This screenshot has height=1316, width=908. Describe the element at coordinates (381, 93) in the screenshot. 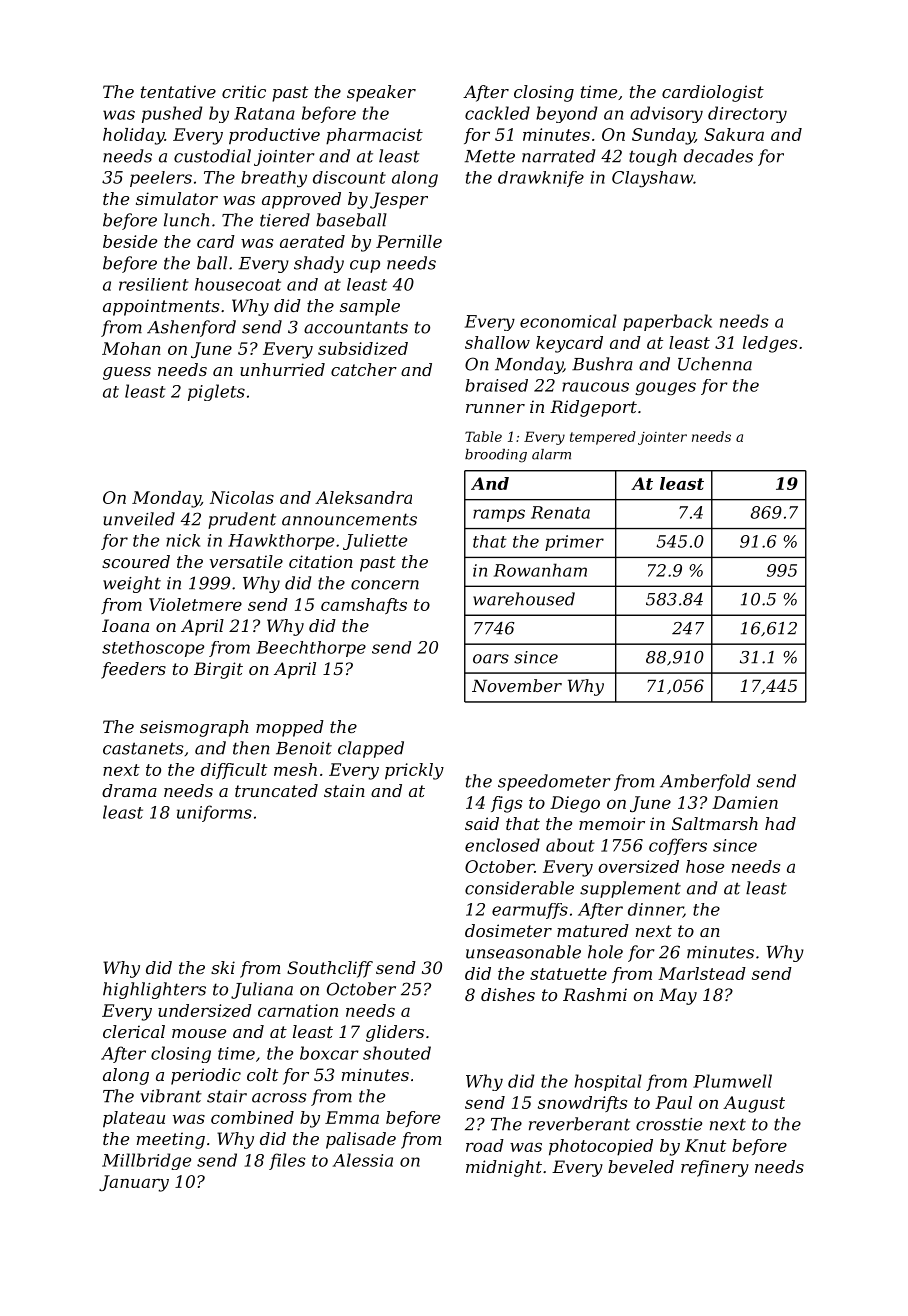

I see `speaker` at that location.
